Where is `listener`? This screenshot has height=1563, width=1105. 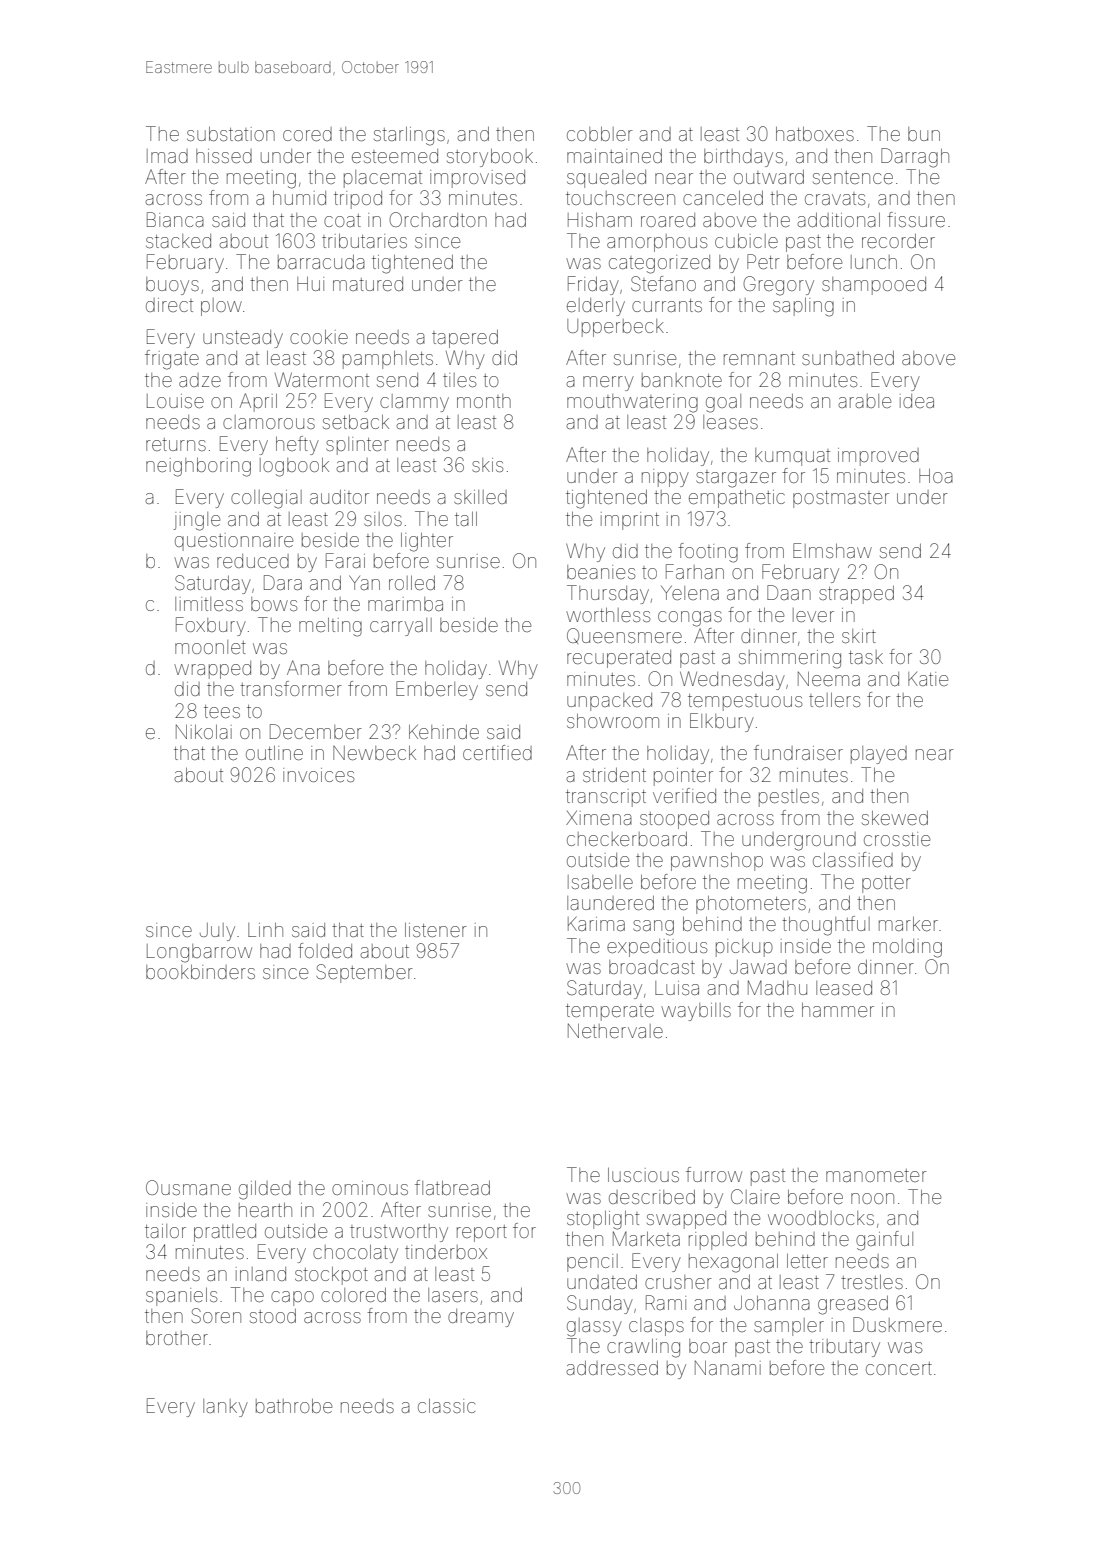 listener is located at coordinates (436, 930).
